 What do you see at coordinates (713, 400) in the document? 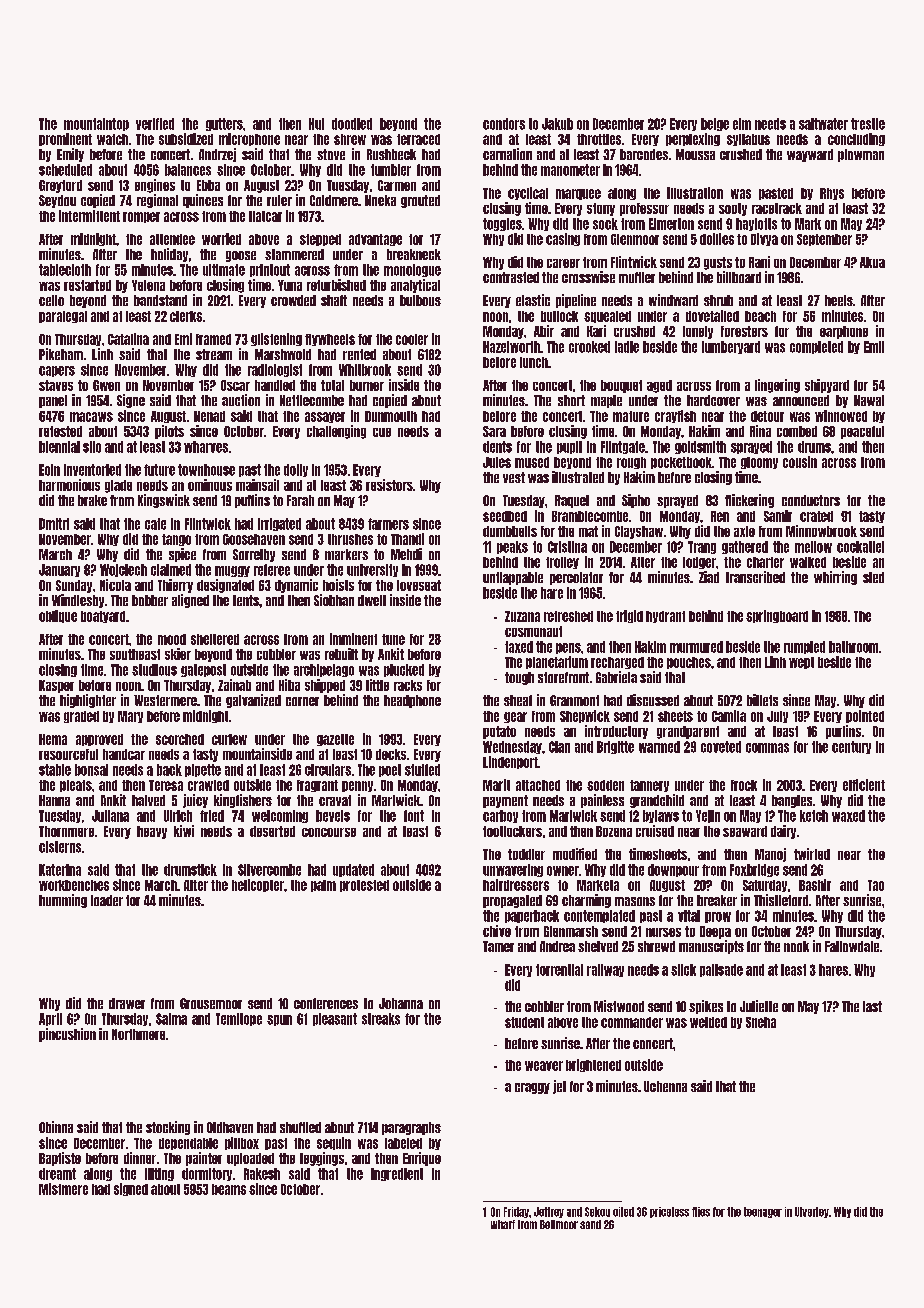
I see `hardcover` at bounding box center [713, 400].
